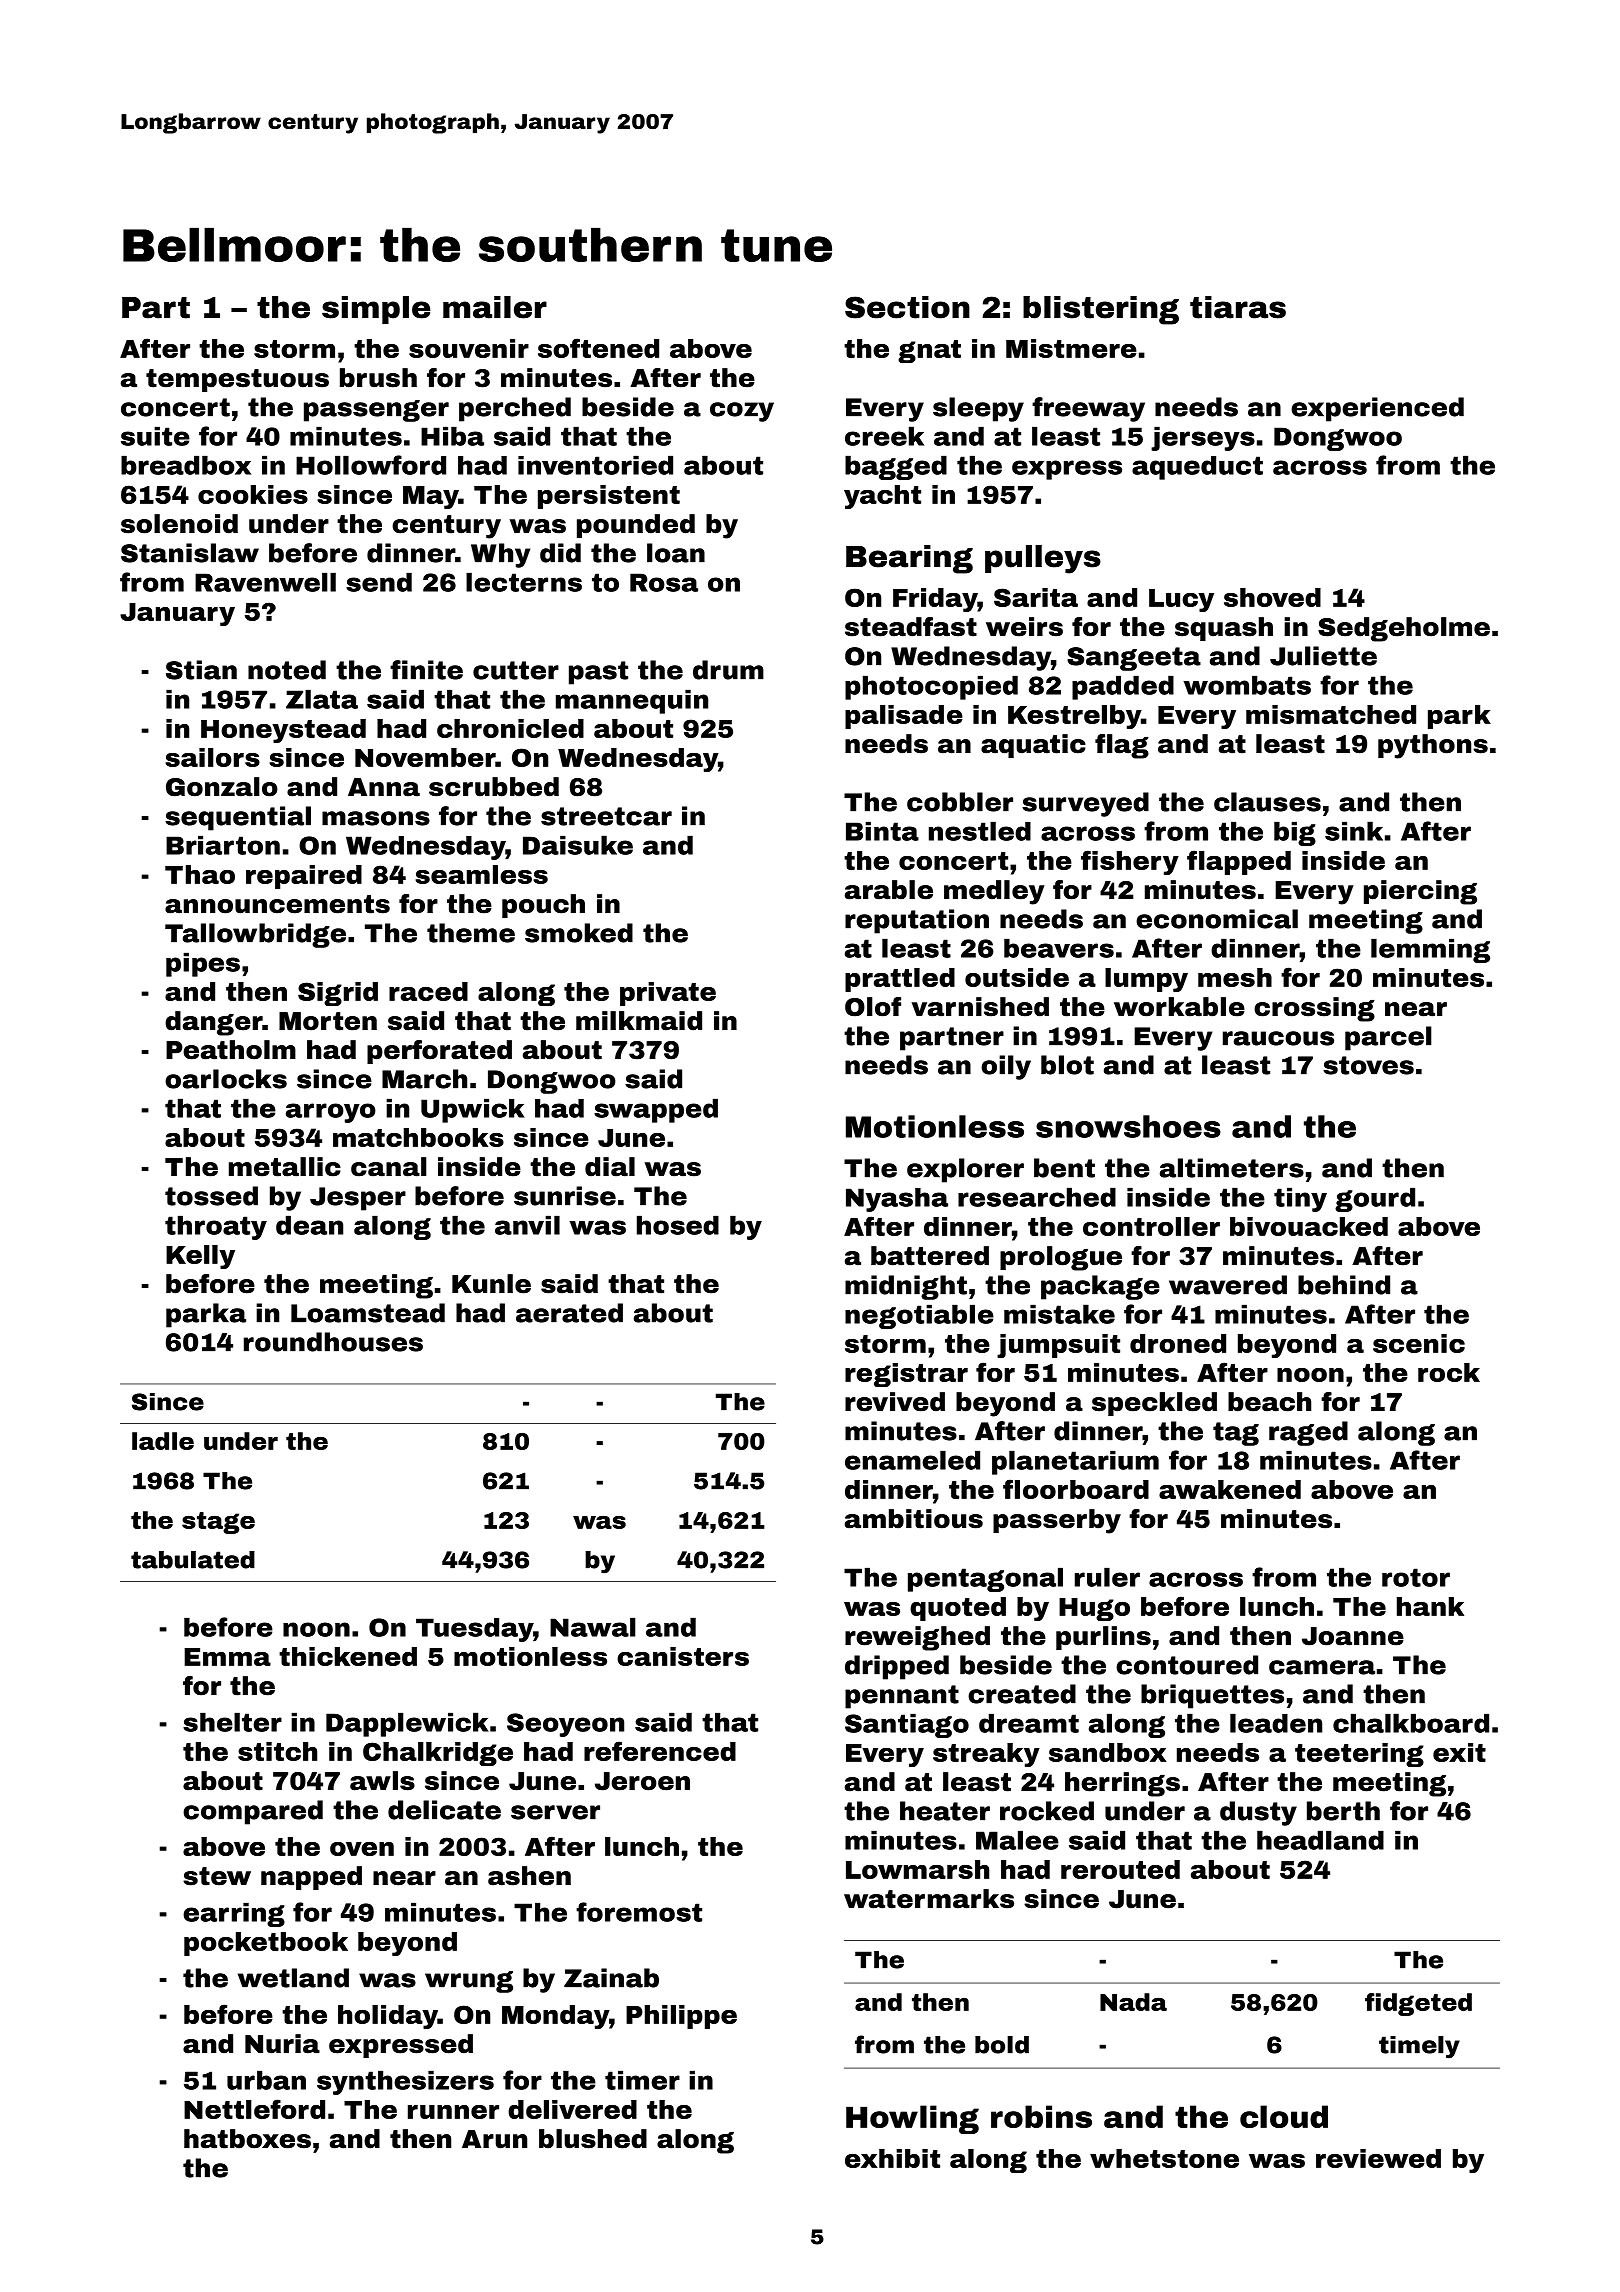  Describe the element at coordinates (1037, 1197) in the document. I see `researched` at that location.
